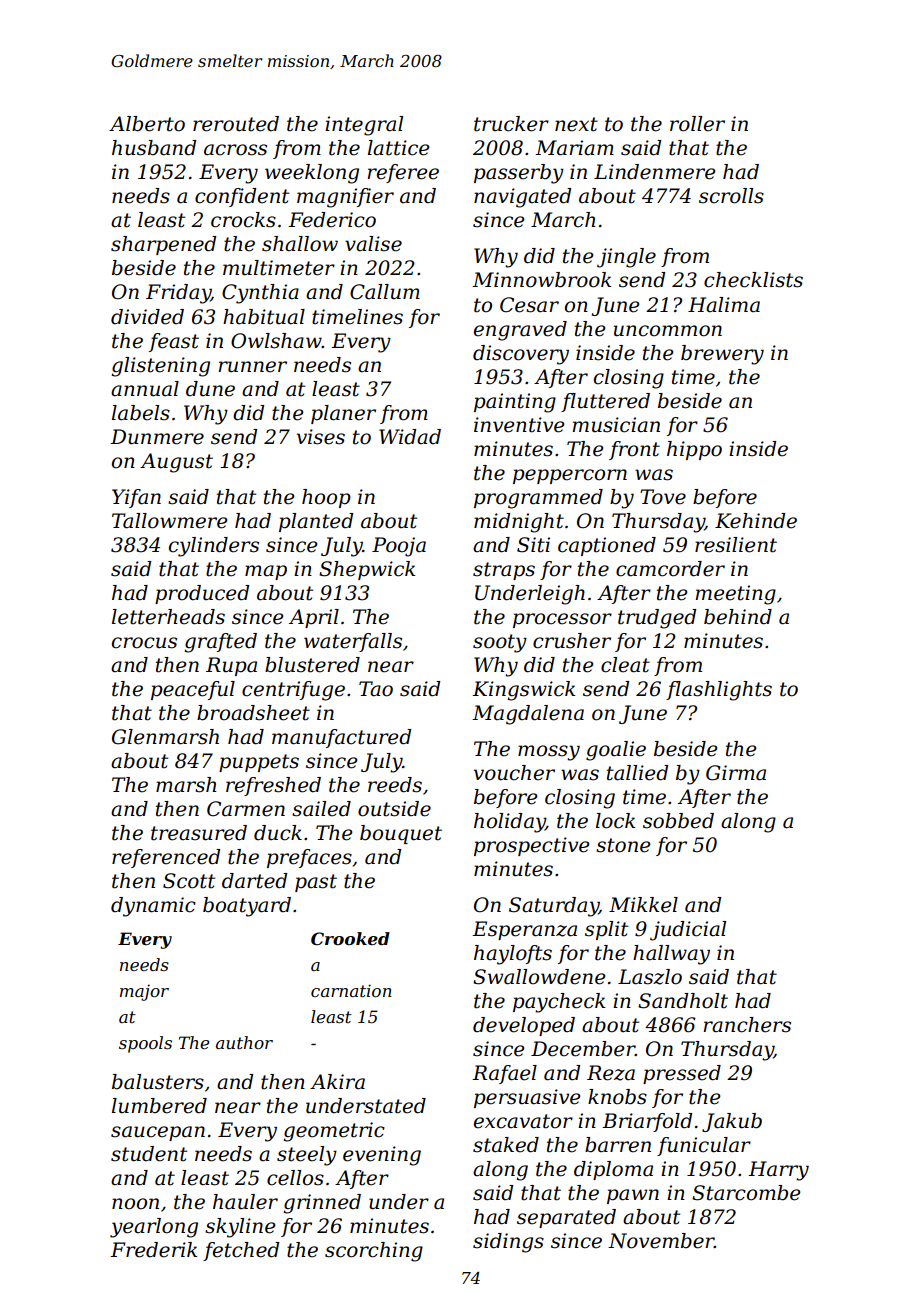 The height and width of the screenshot is (1308, 921). What do you see at coordinates (221, 643) in the screenshot?
I see `grafted` at bounding box center [221, 643].
